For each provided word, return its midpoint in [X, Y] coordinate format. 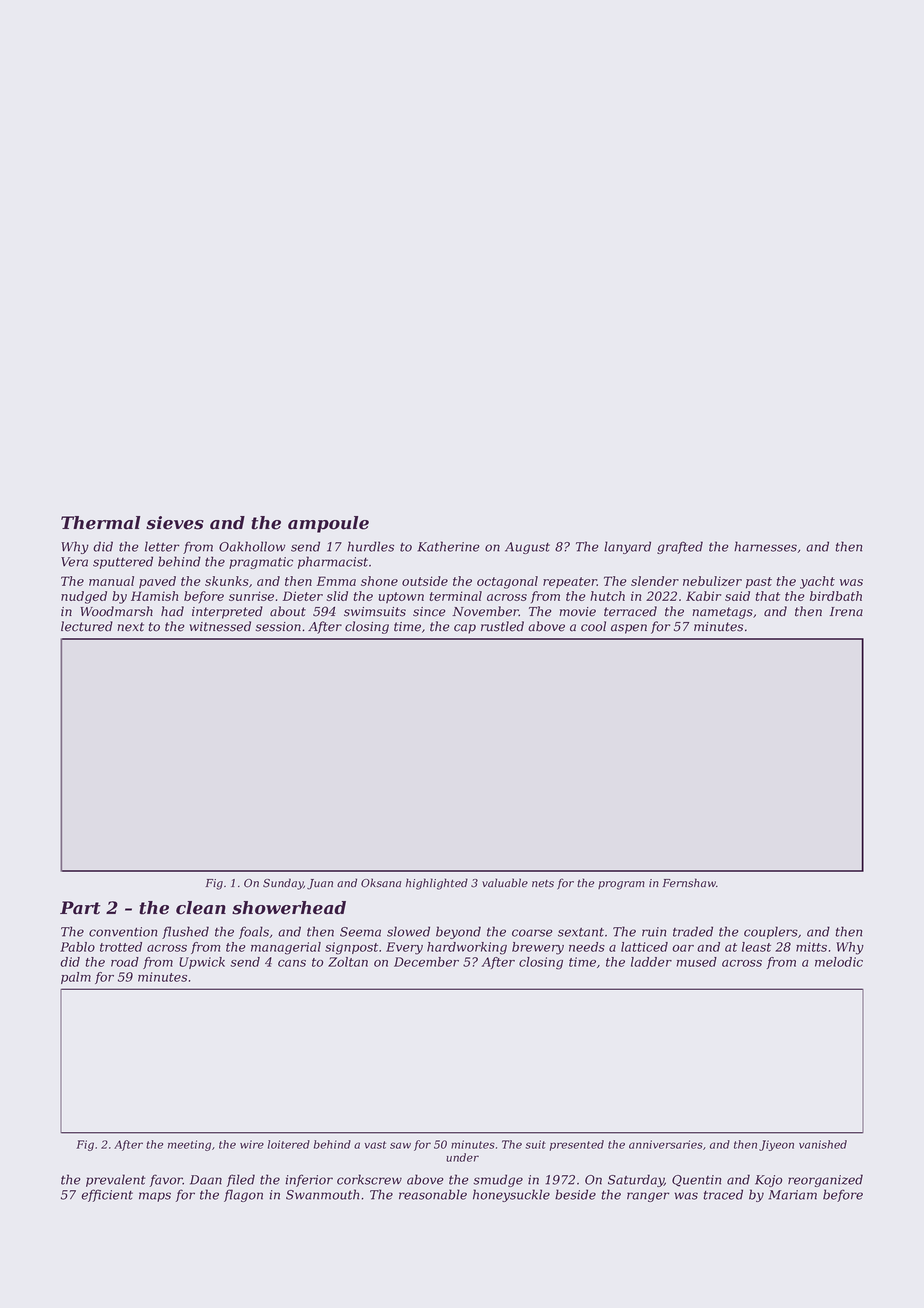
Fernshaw [689, 883]
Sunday [283, 884]
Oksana [381, 883]
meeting [189, 1145]
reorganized [825, 1180]
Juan [320, 884]
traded [693, 931]
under [462, 1157]
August [527, 548]
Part [80, 908]
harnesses [765, 546]
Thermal [100, 523]
